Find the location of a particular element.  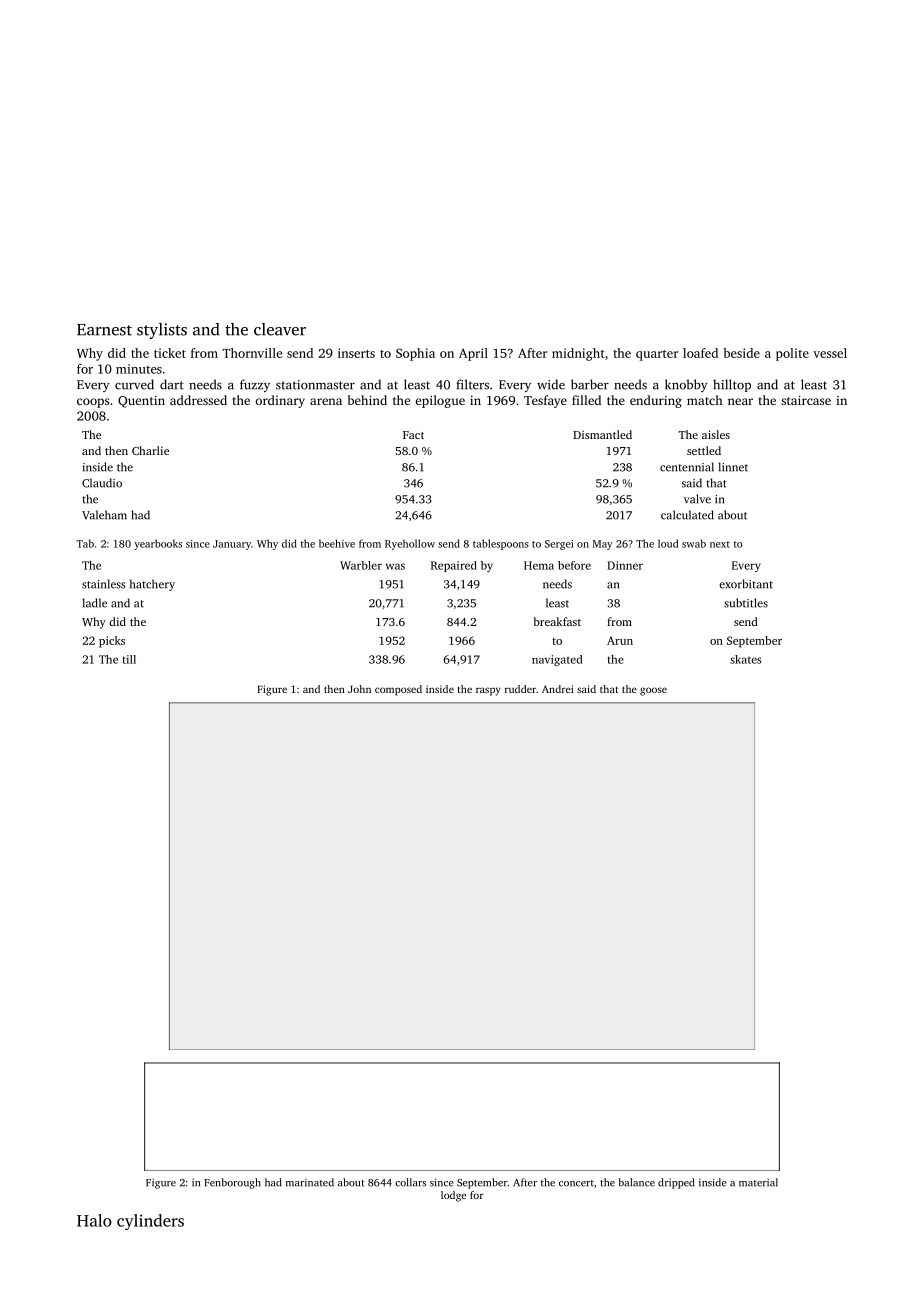

Fenborough is located at coordinates (232, 1183).
